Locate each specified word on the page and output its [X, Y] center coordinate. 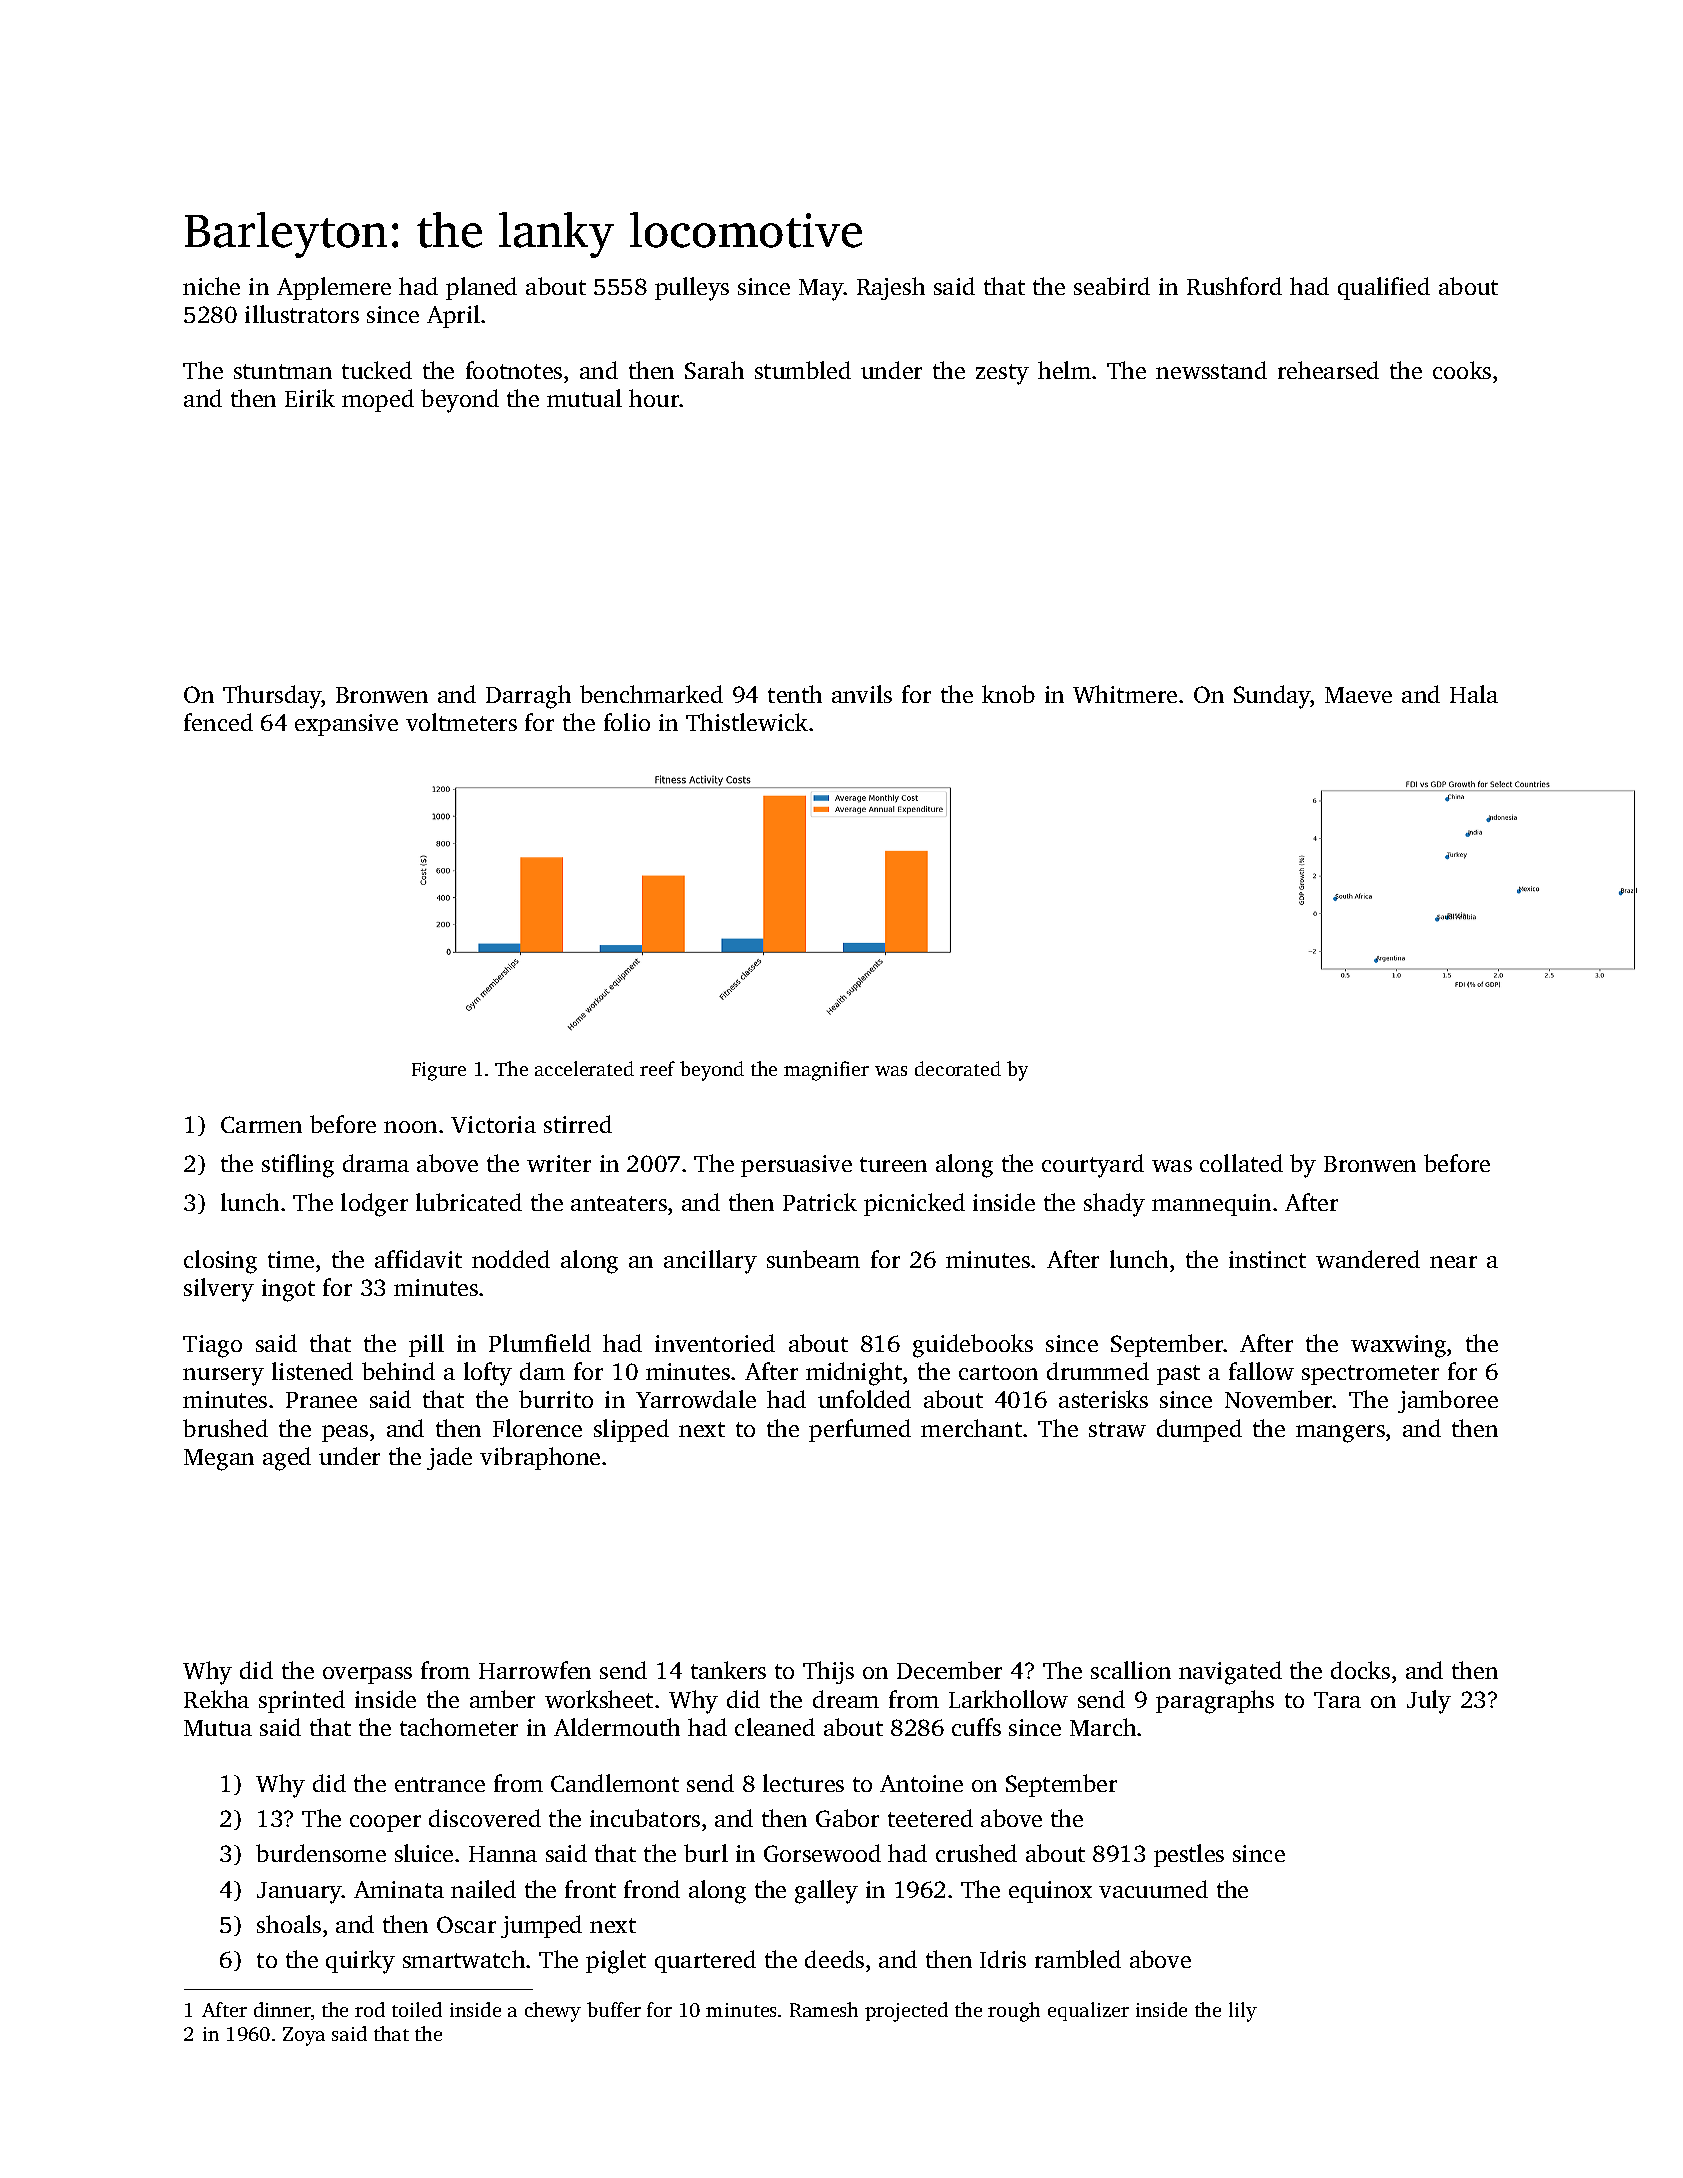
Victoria [493, 1124]
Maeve [1358, 695]
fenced [218, 722]
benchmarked [651, 694]
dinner [282, 2009]
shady [1114, 1205]
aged [287, 1459]
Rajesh [891, 288]
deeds [834, 1959]
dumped [1199, 1430]
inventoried [715, 1343]
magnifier [826, 1071]
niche [211, 286]
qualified [1384, 288]
